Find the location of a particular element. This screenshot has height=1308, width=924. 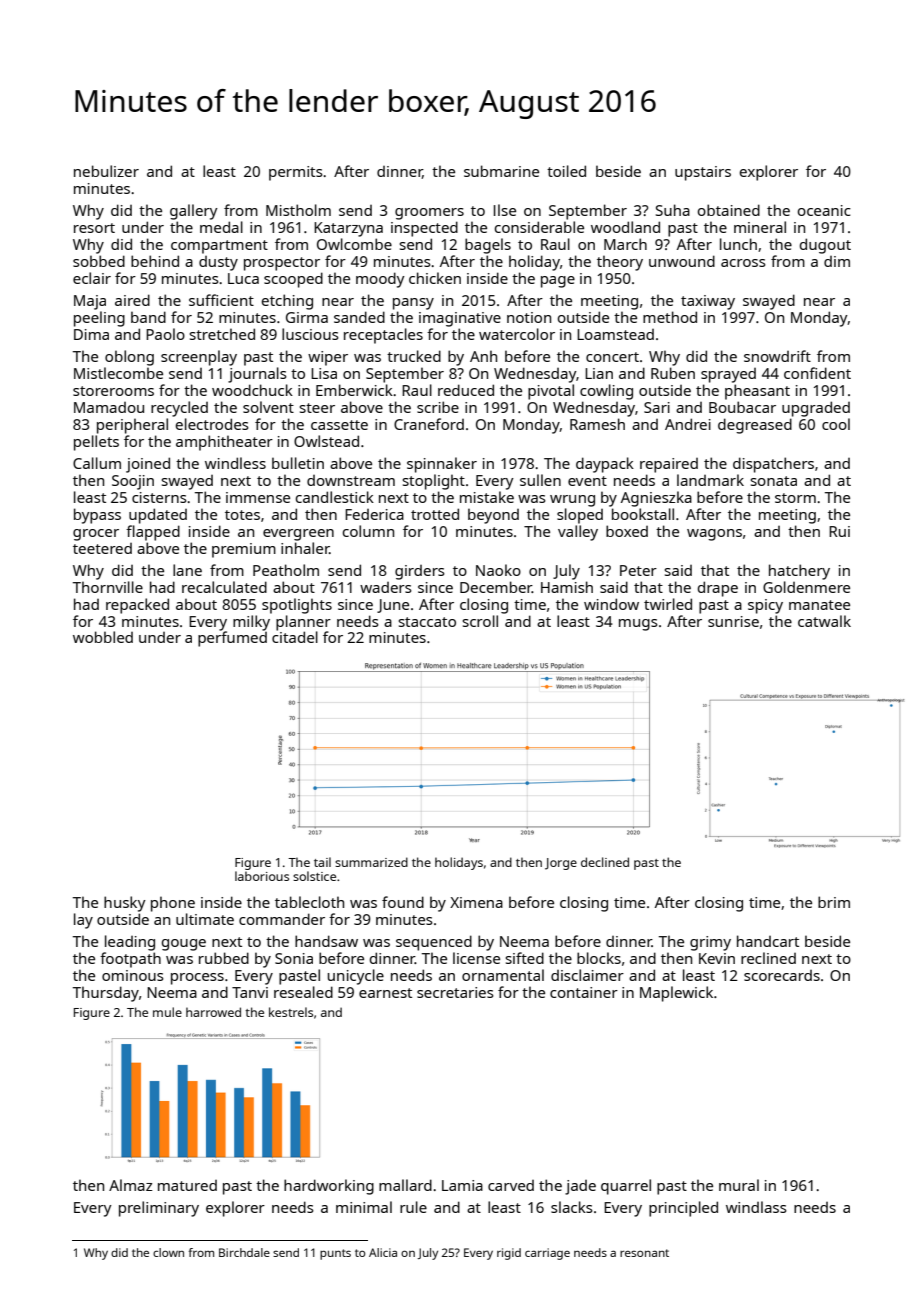

Birchdale is located at coordinates (244, 1252).
